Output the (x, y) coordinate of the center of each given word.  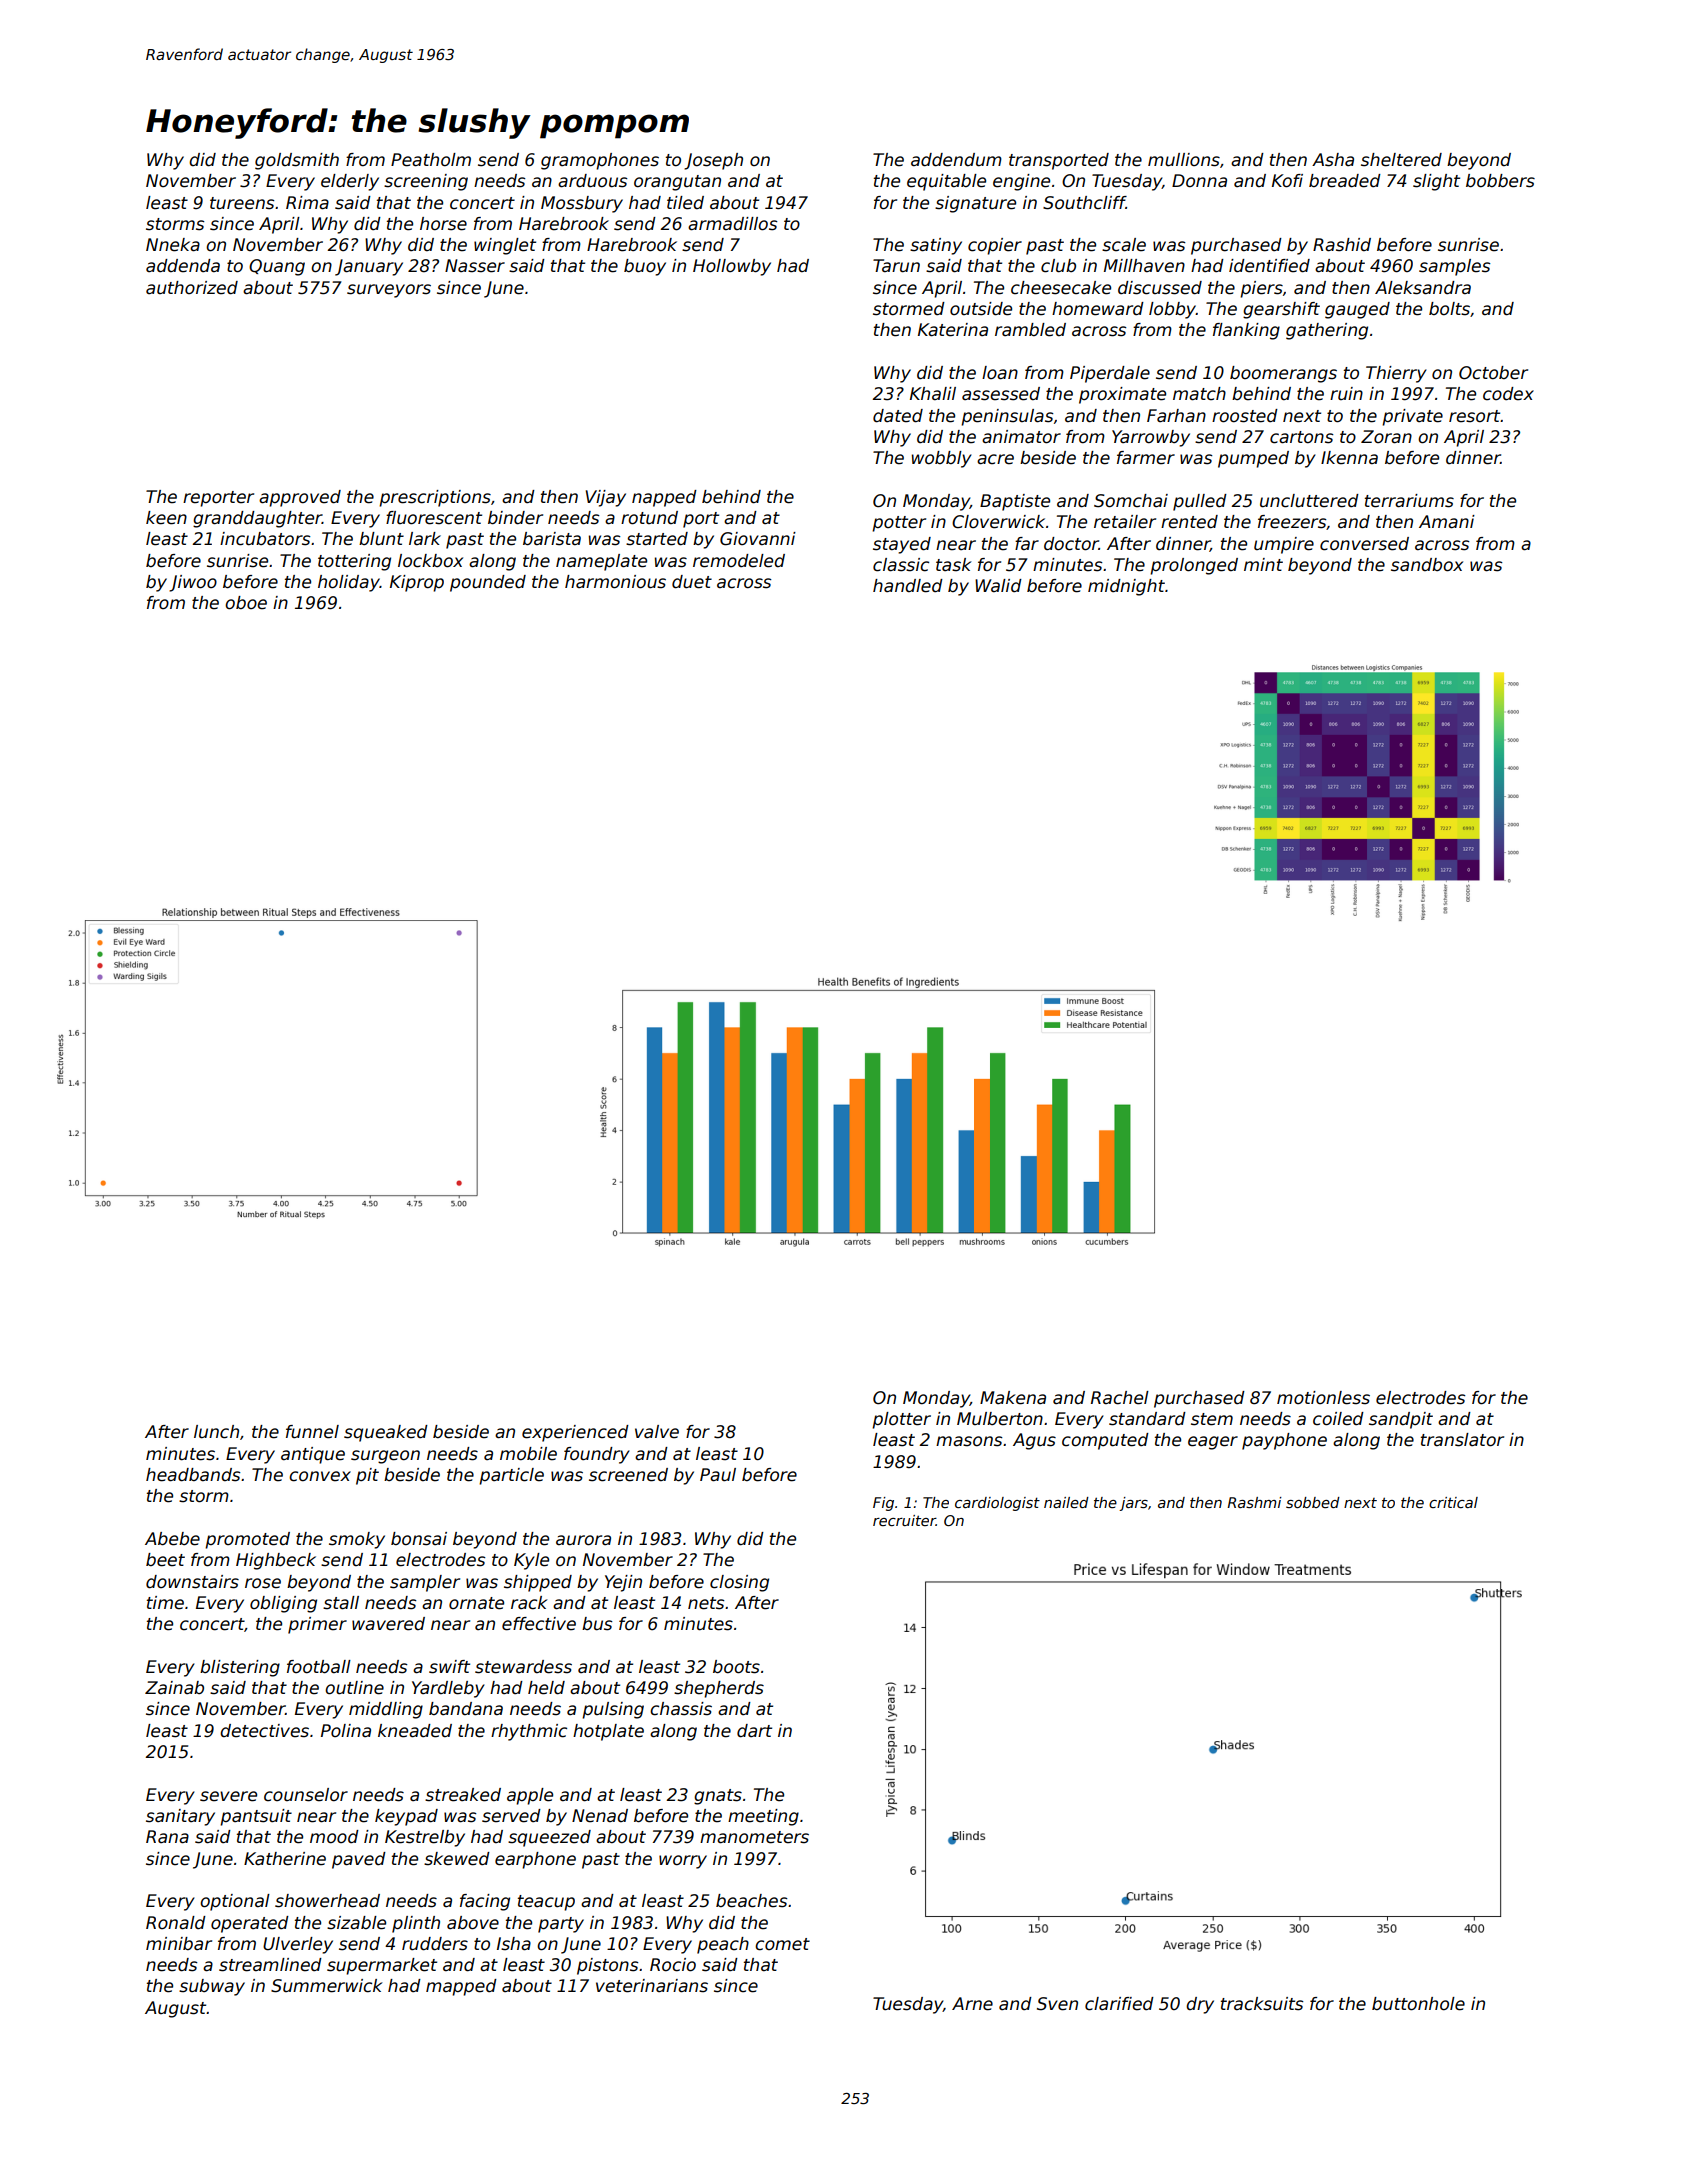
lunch (216, 1432)
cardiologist (997, 1504)
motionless (1323, 1398)
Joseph (713, 161)
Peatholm (431, 160)
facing (485, 1902)
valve (657, 1432)
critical (1453, 1502)
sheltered (1401, 160)
